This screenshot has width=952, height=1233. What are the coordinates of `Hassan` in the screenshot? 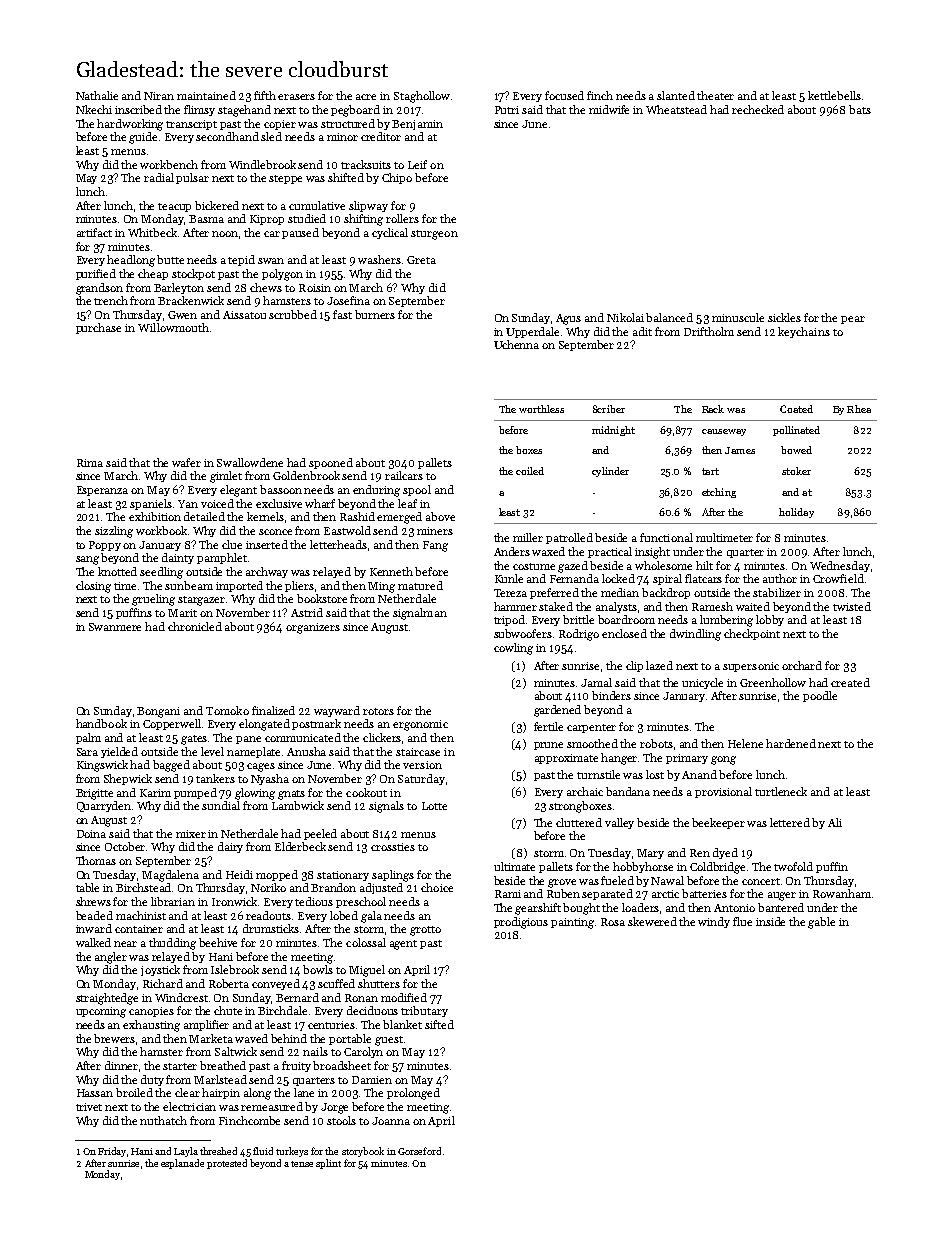 It's located at (95, 1093).
